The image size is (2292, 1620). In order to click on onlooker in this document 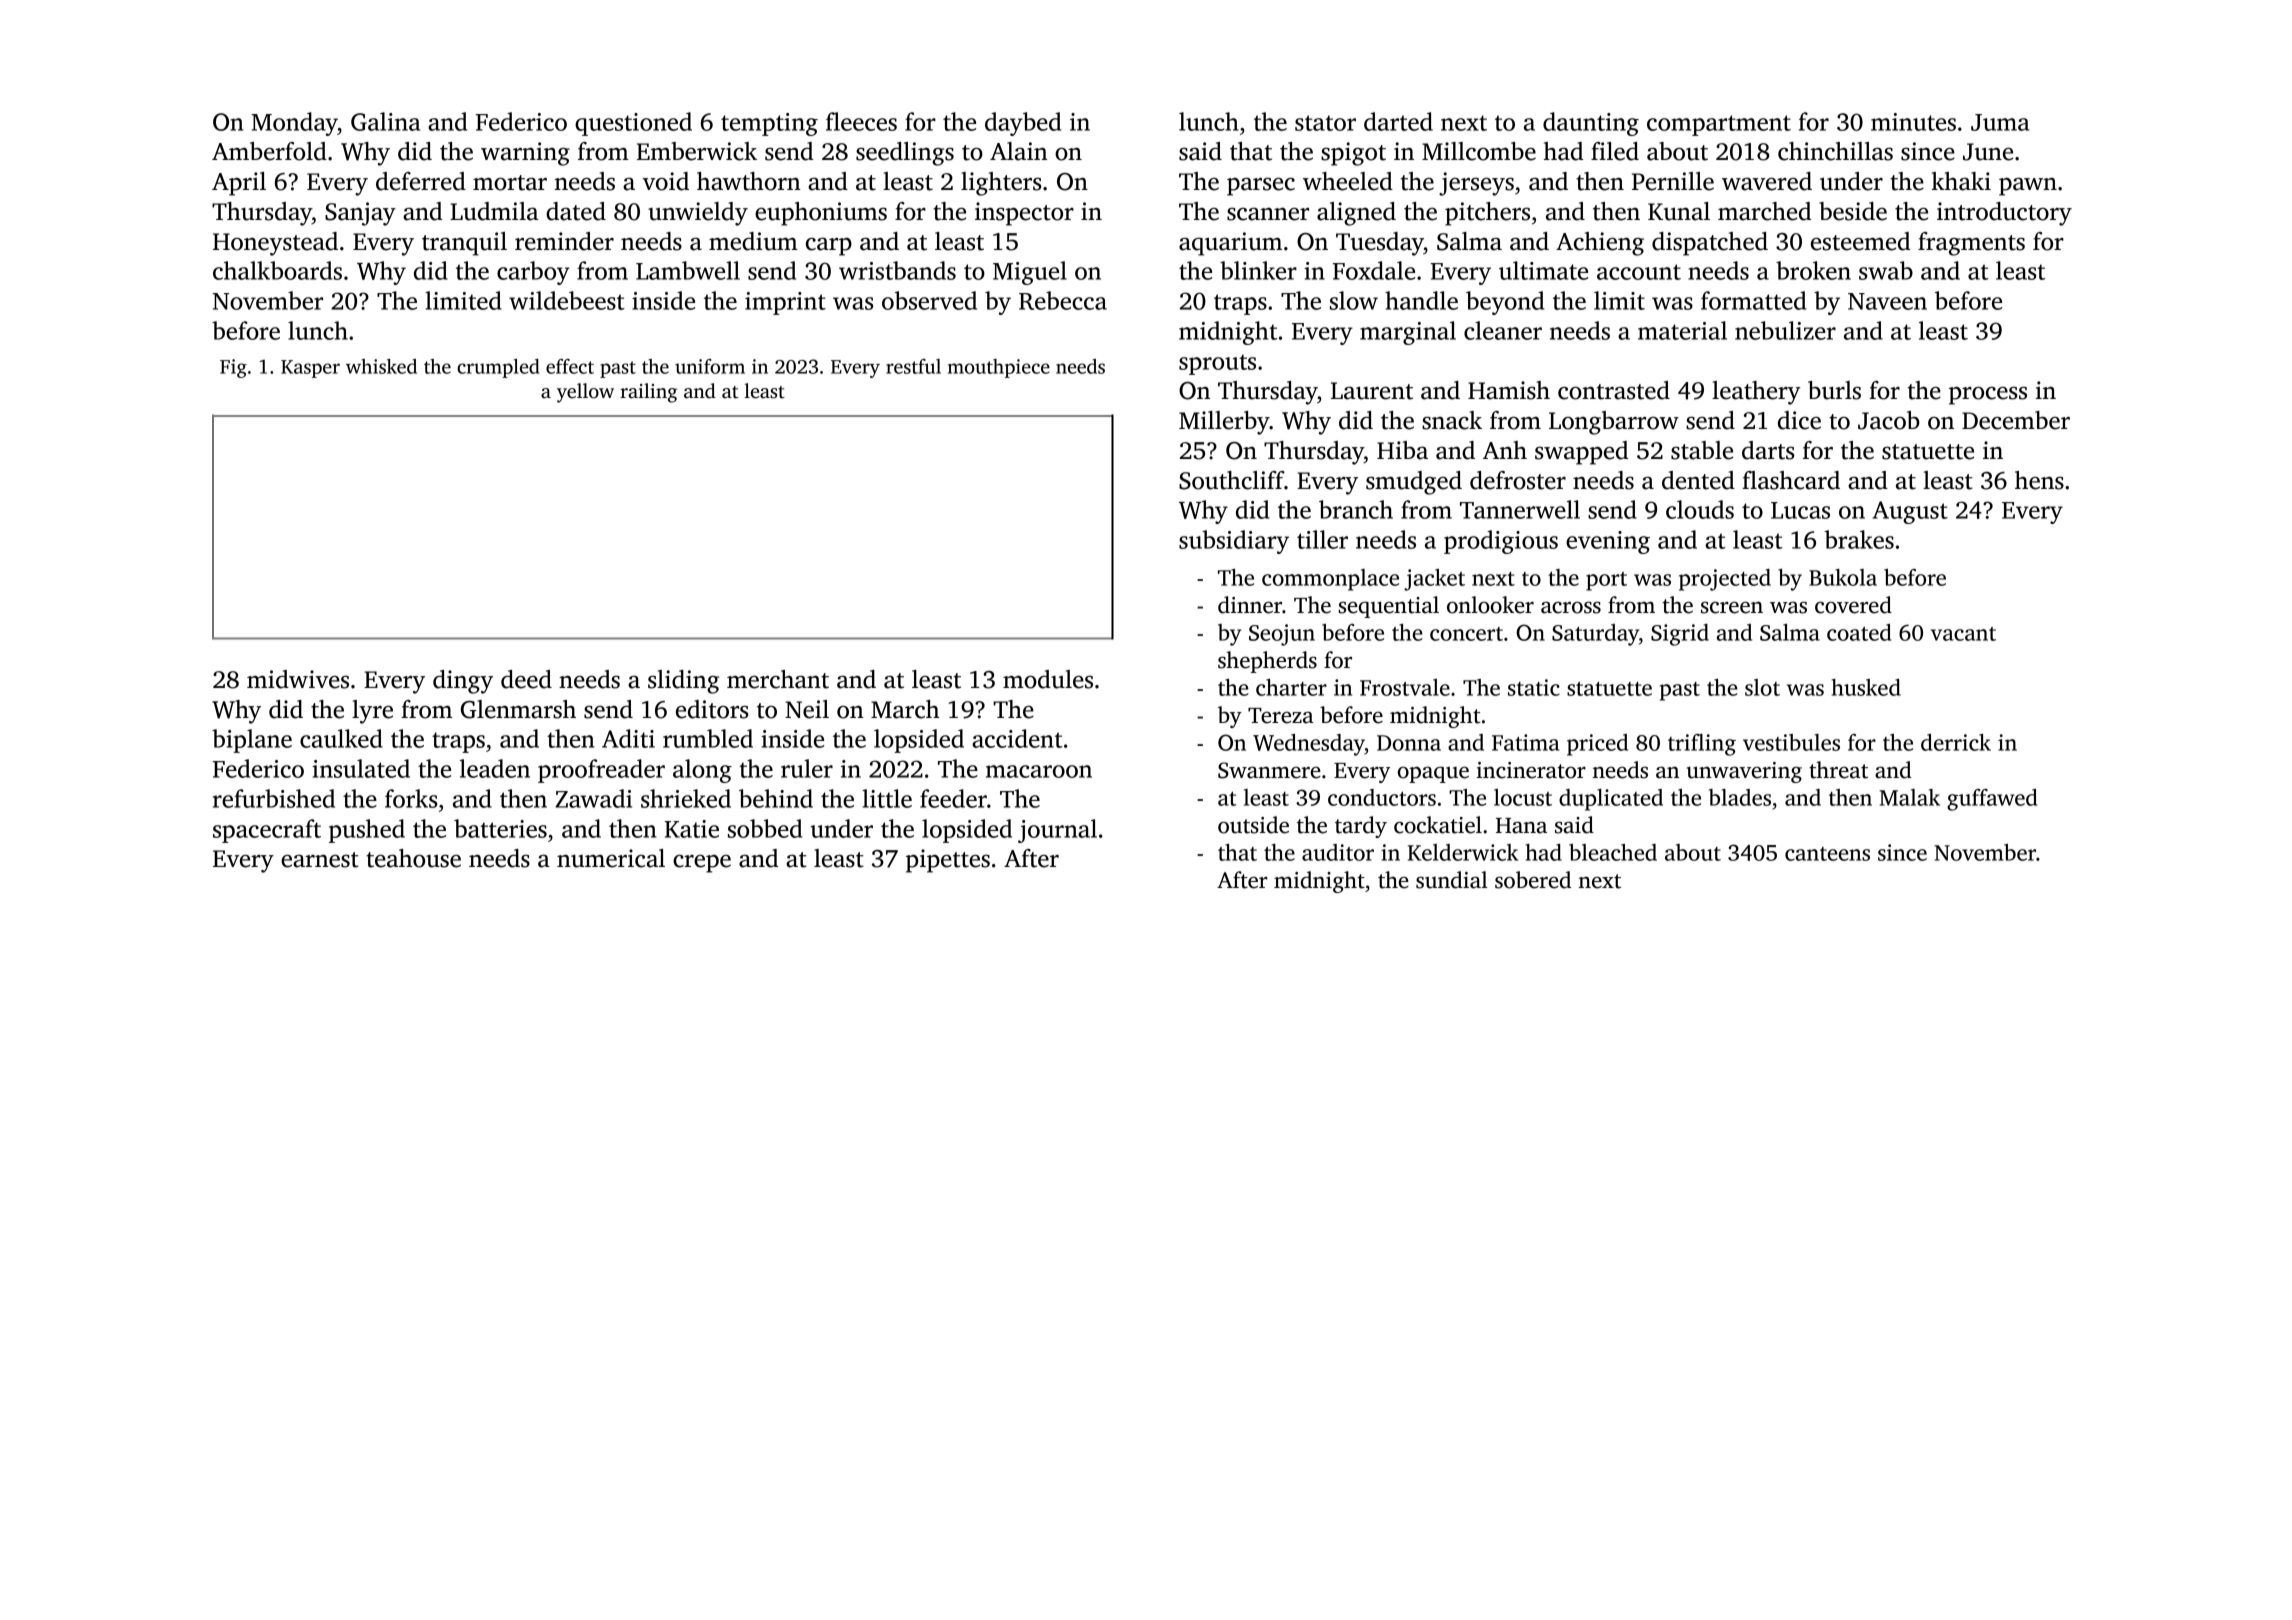, I will do `click(1490, 605)`.
